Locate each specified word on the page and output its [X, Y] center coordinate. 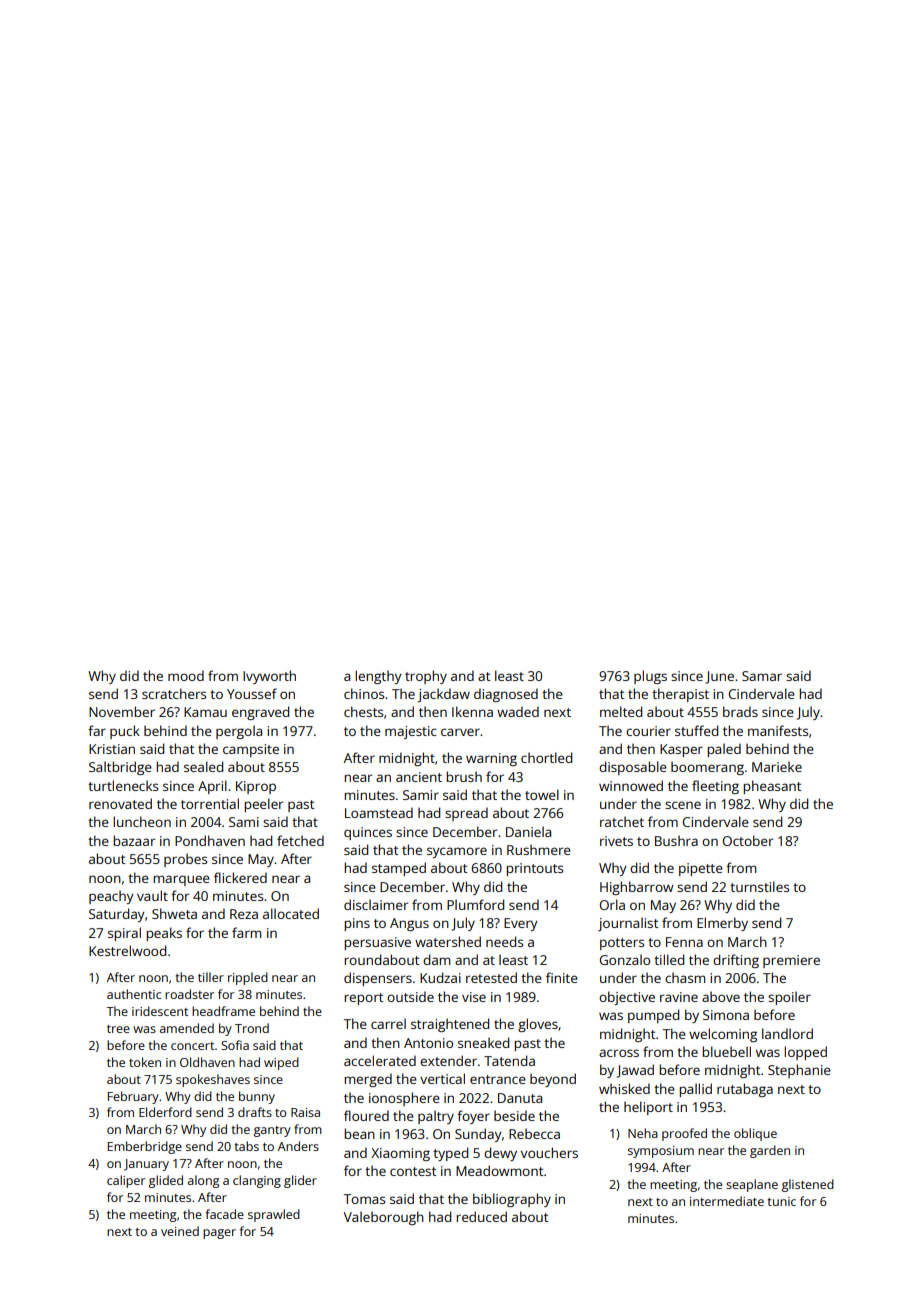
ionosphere [404, 1099]
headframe [223, 1011]
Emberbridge [145, 1147]
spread [466, 814]
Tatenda [509, 1060]
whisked [624, 1088]
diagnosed [506, 695]
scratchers [174, 693]
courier [648, 731]
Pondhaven [210, 840]
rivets [616, 841]
